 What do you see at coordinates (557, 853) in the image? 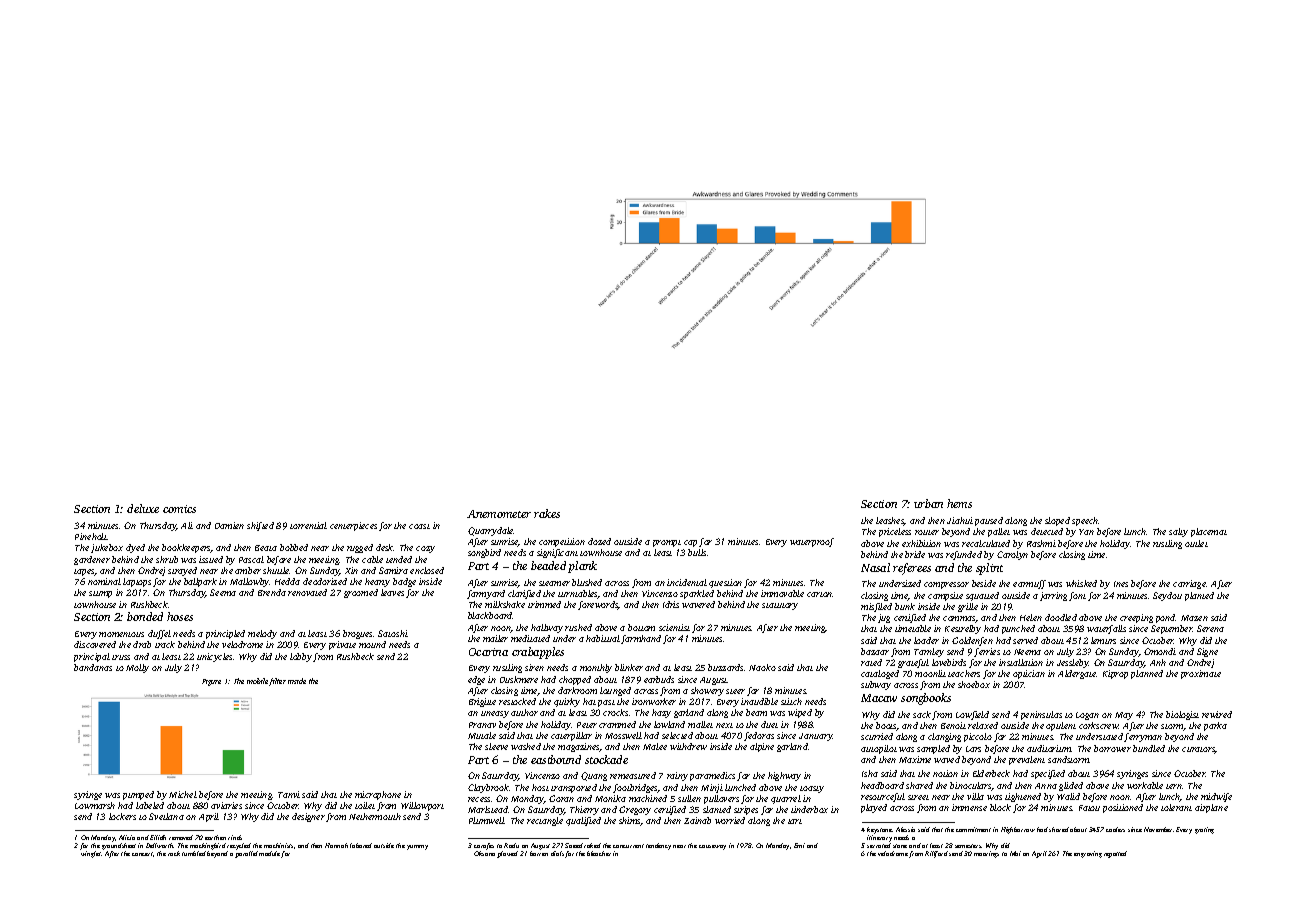
I see `dials` at bounding box center [557, 853].
